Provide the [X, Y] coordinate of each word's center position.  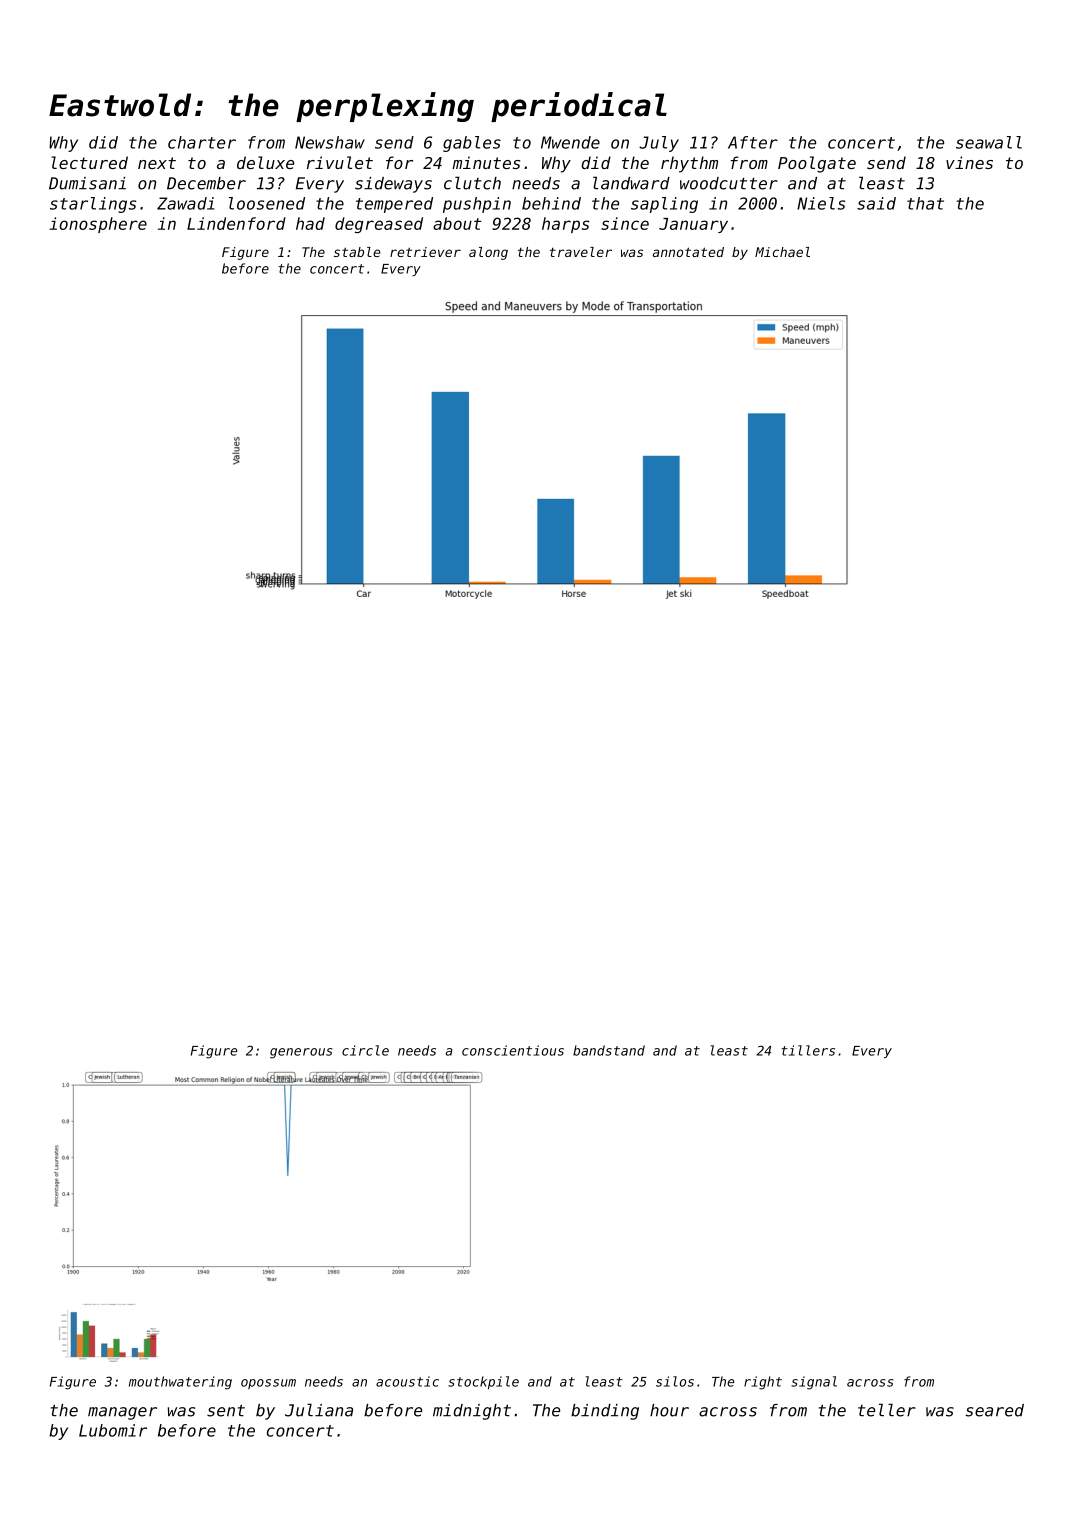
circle [365, 1050]
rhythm [689, 164]
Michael [782, 252]
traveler [581, 252]
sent [226, 1411]
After [753, 142]
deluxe [265, 162]
